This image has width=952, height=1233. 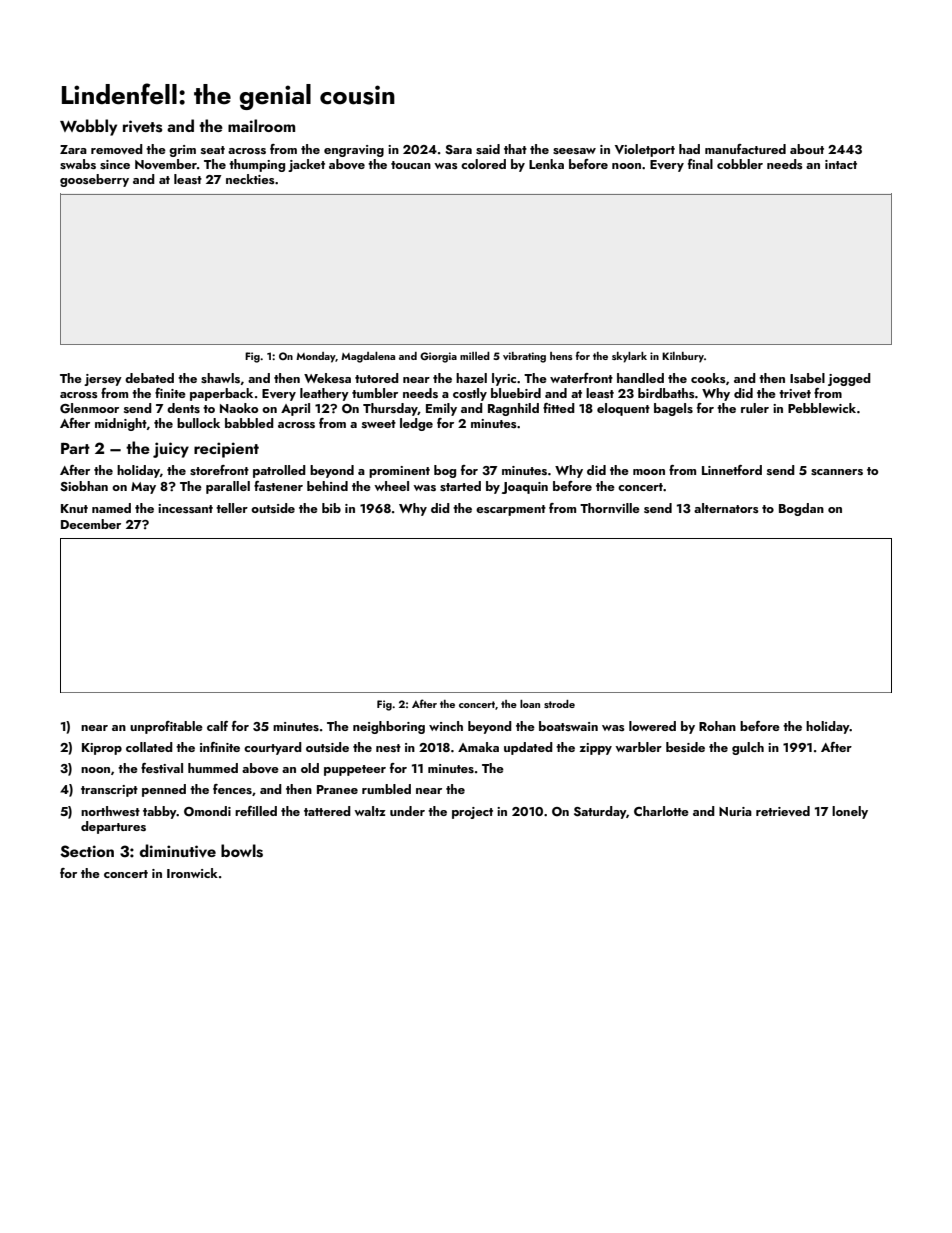 What do you see at coordinates (94, 180) in the image?
I see `gooseberry` at bounding box center [94, 180].
